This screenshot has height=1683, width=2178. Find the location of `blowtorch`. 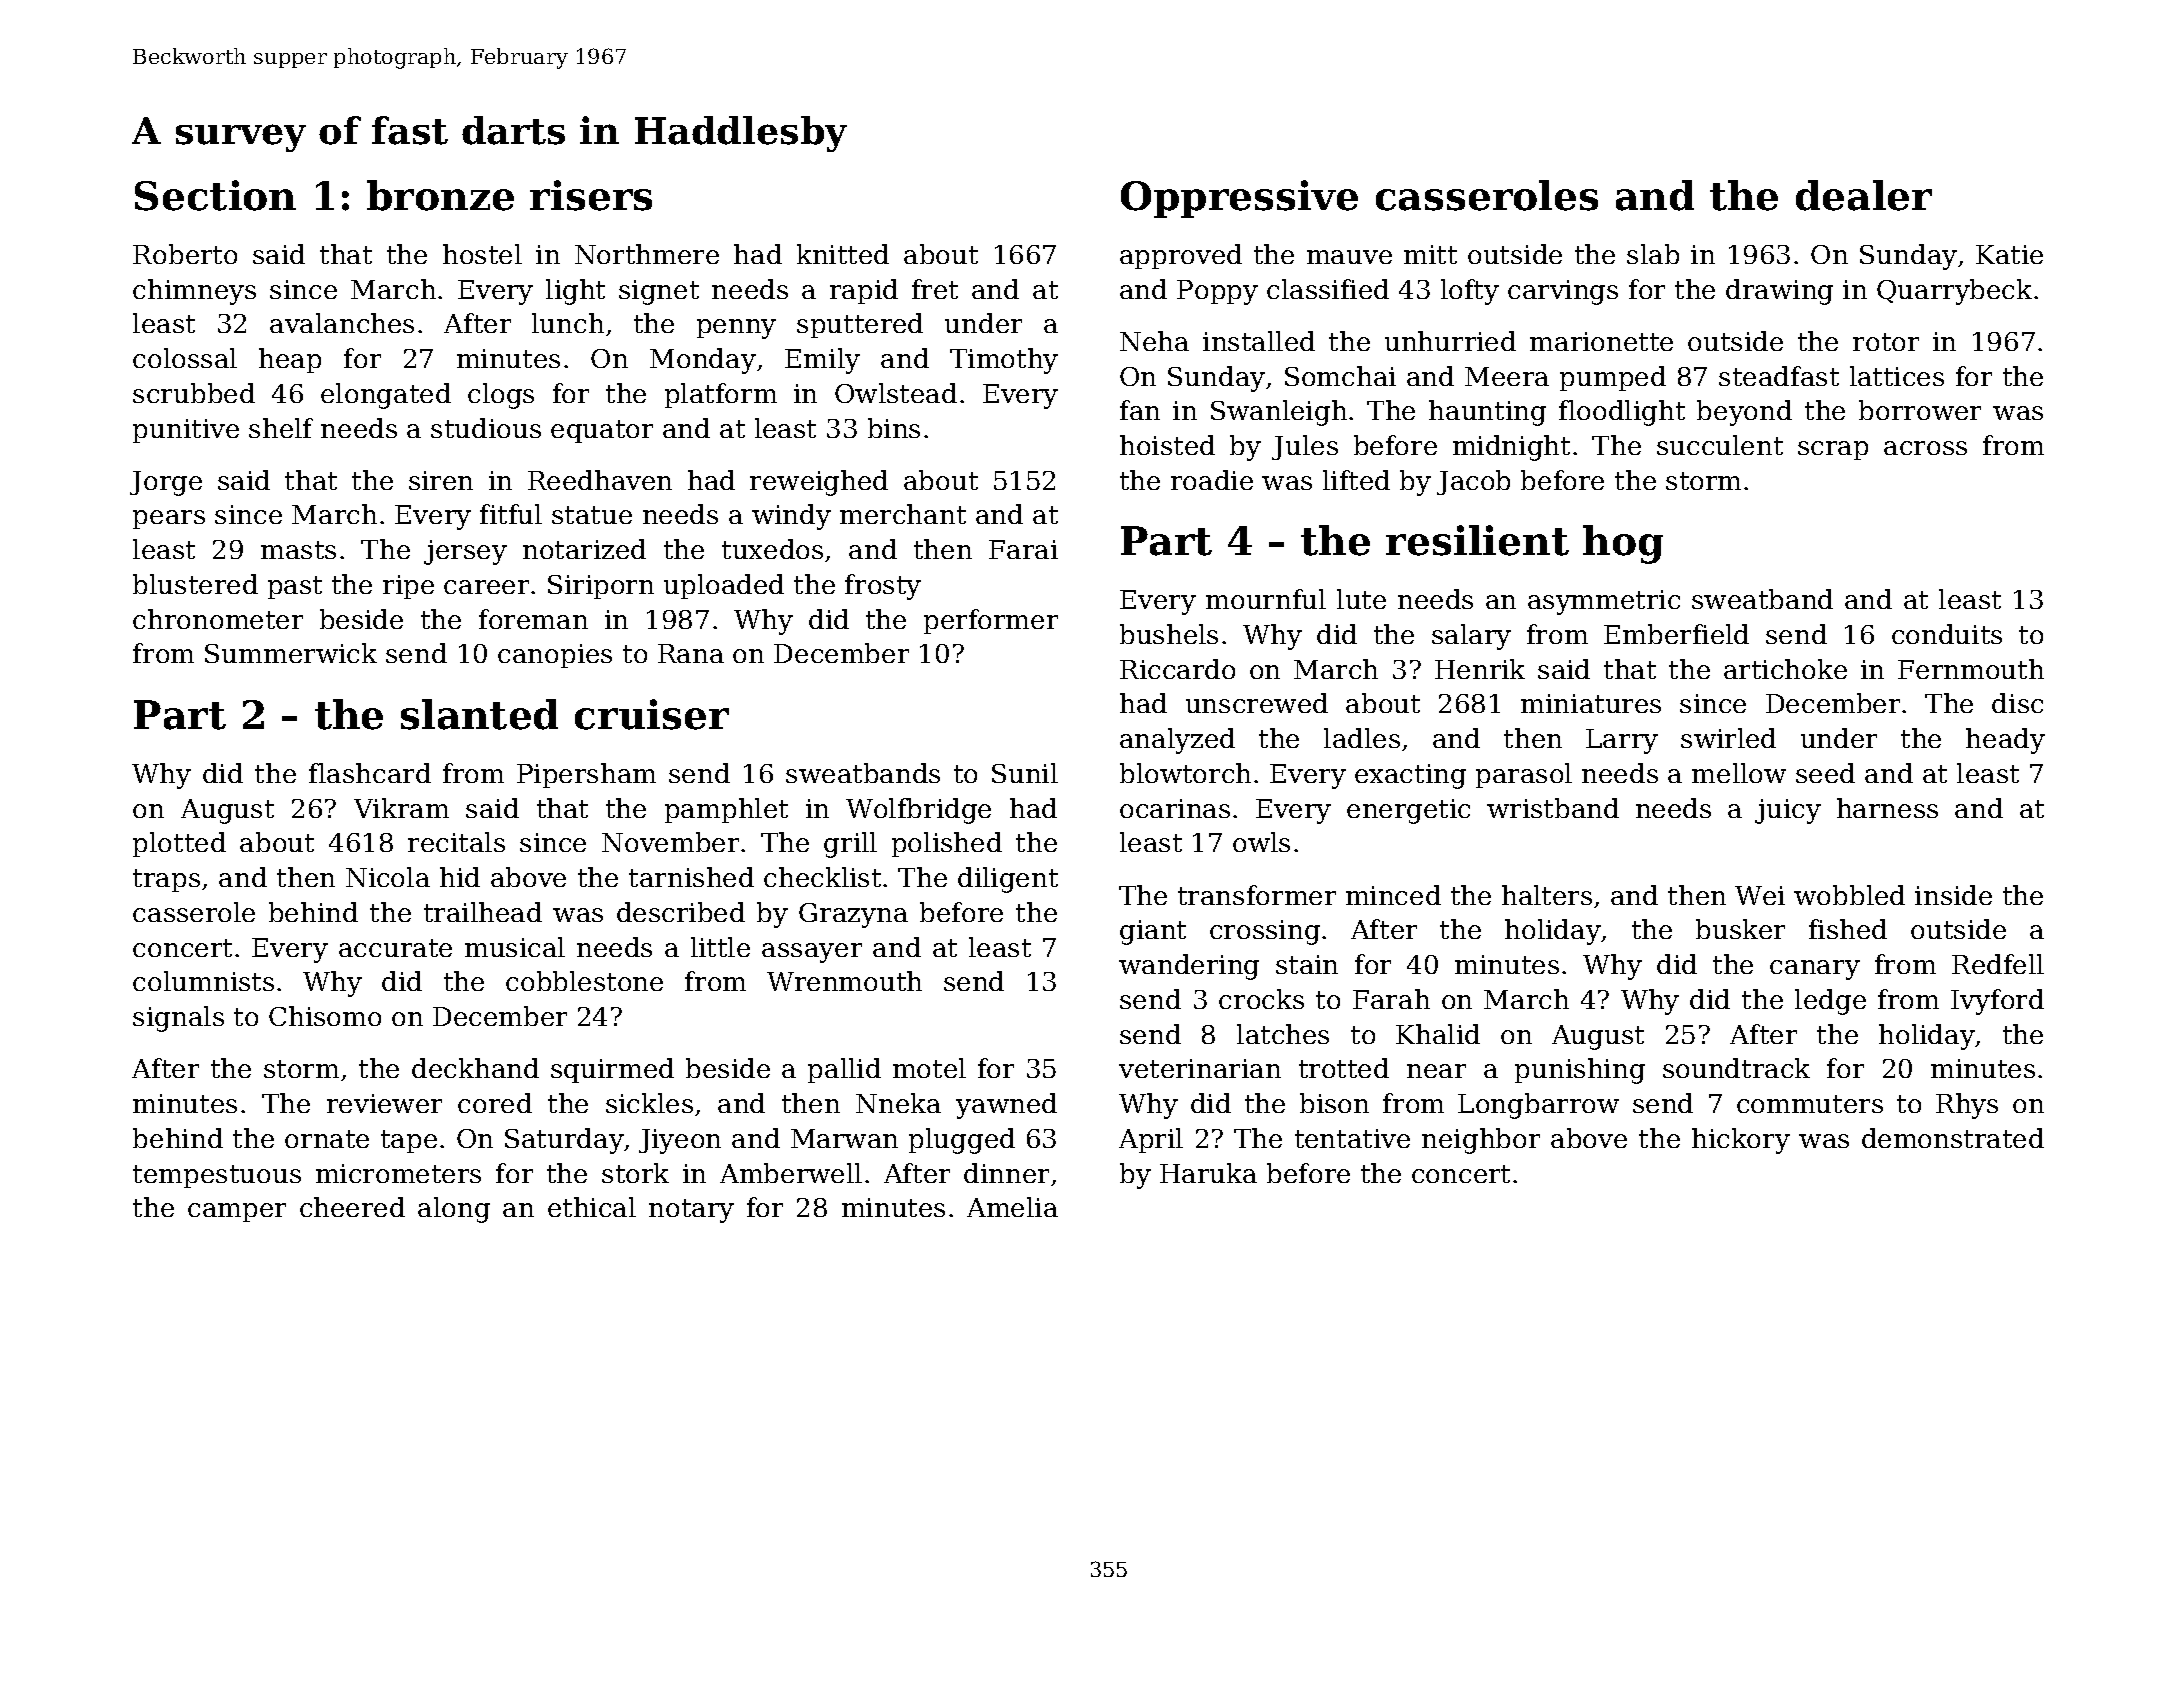

blowtorch is located at coordinates (1185, 773).
